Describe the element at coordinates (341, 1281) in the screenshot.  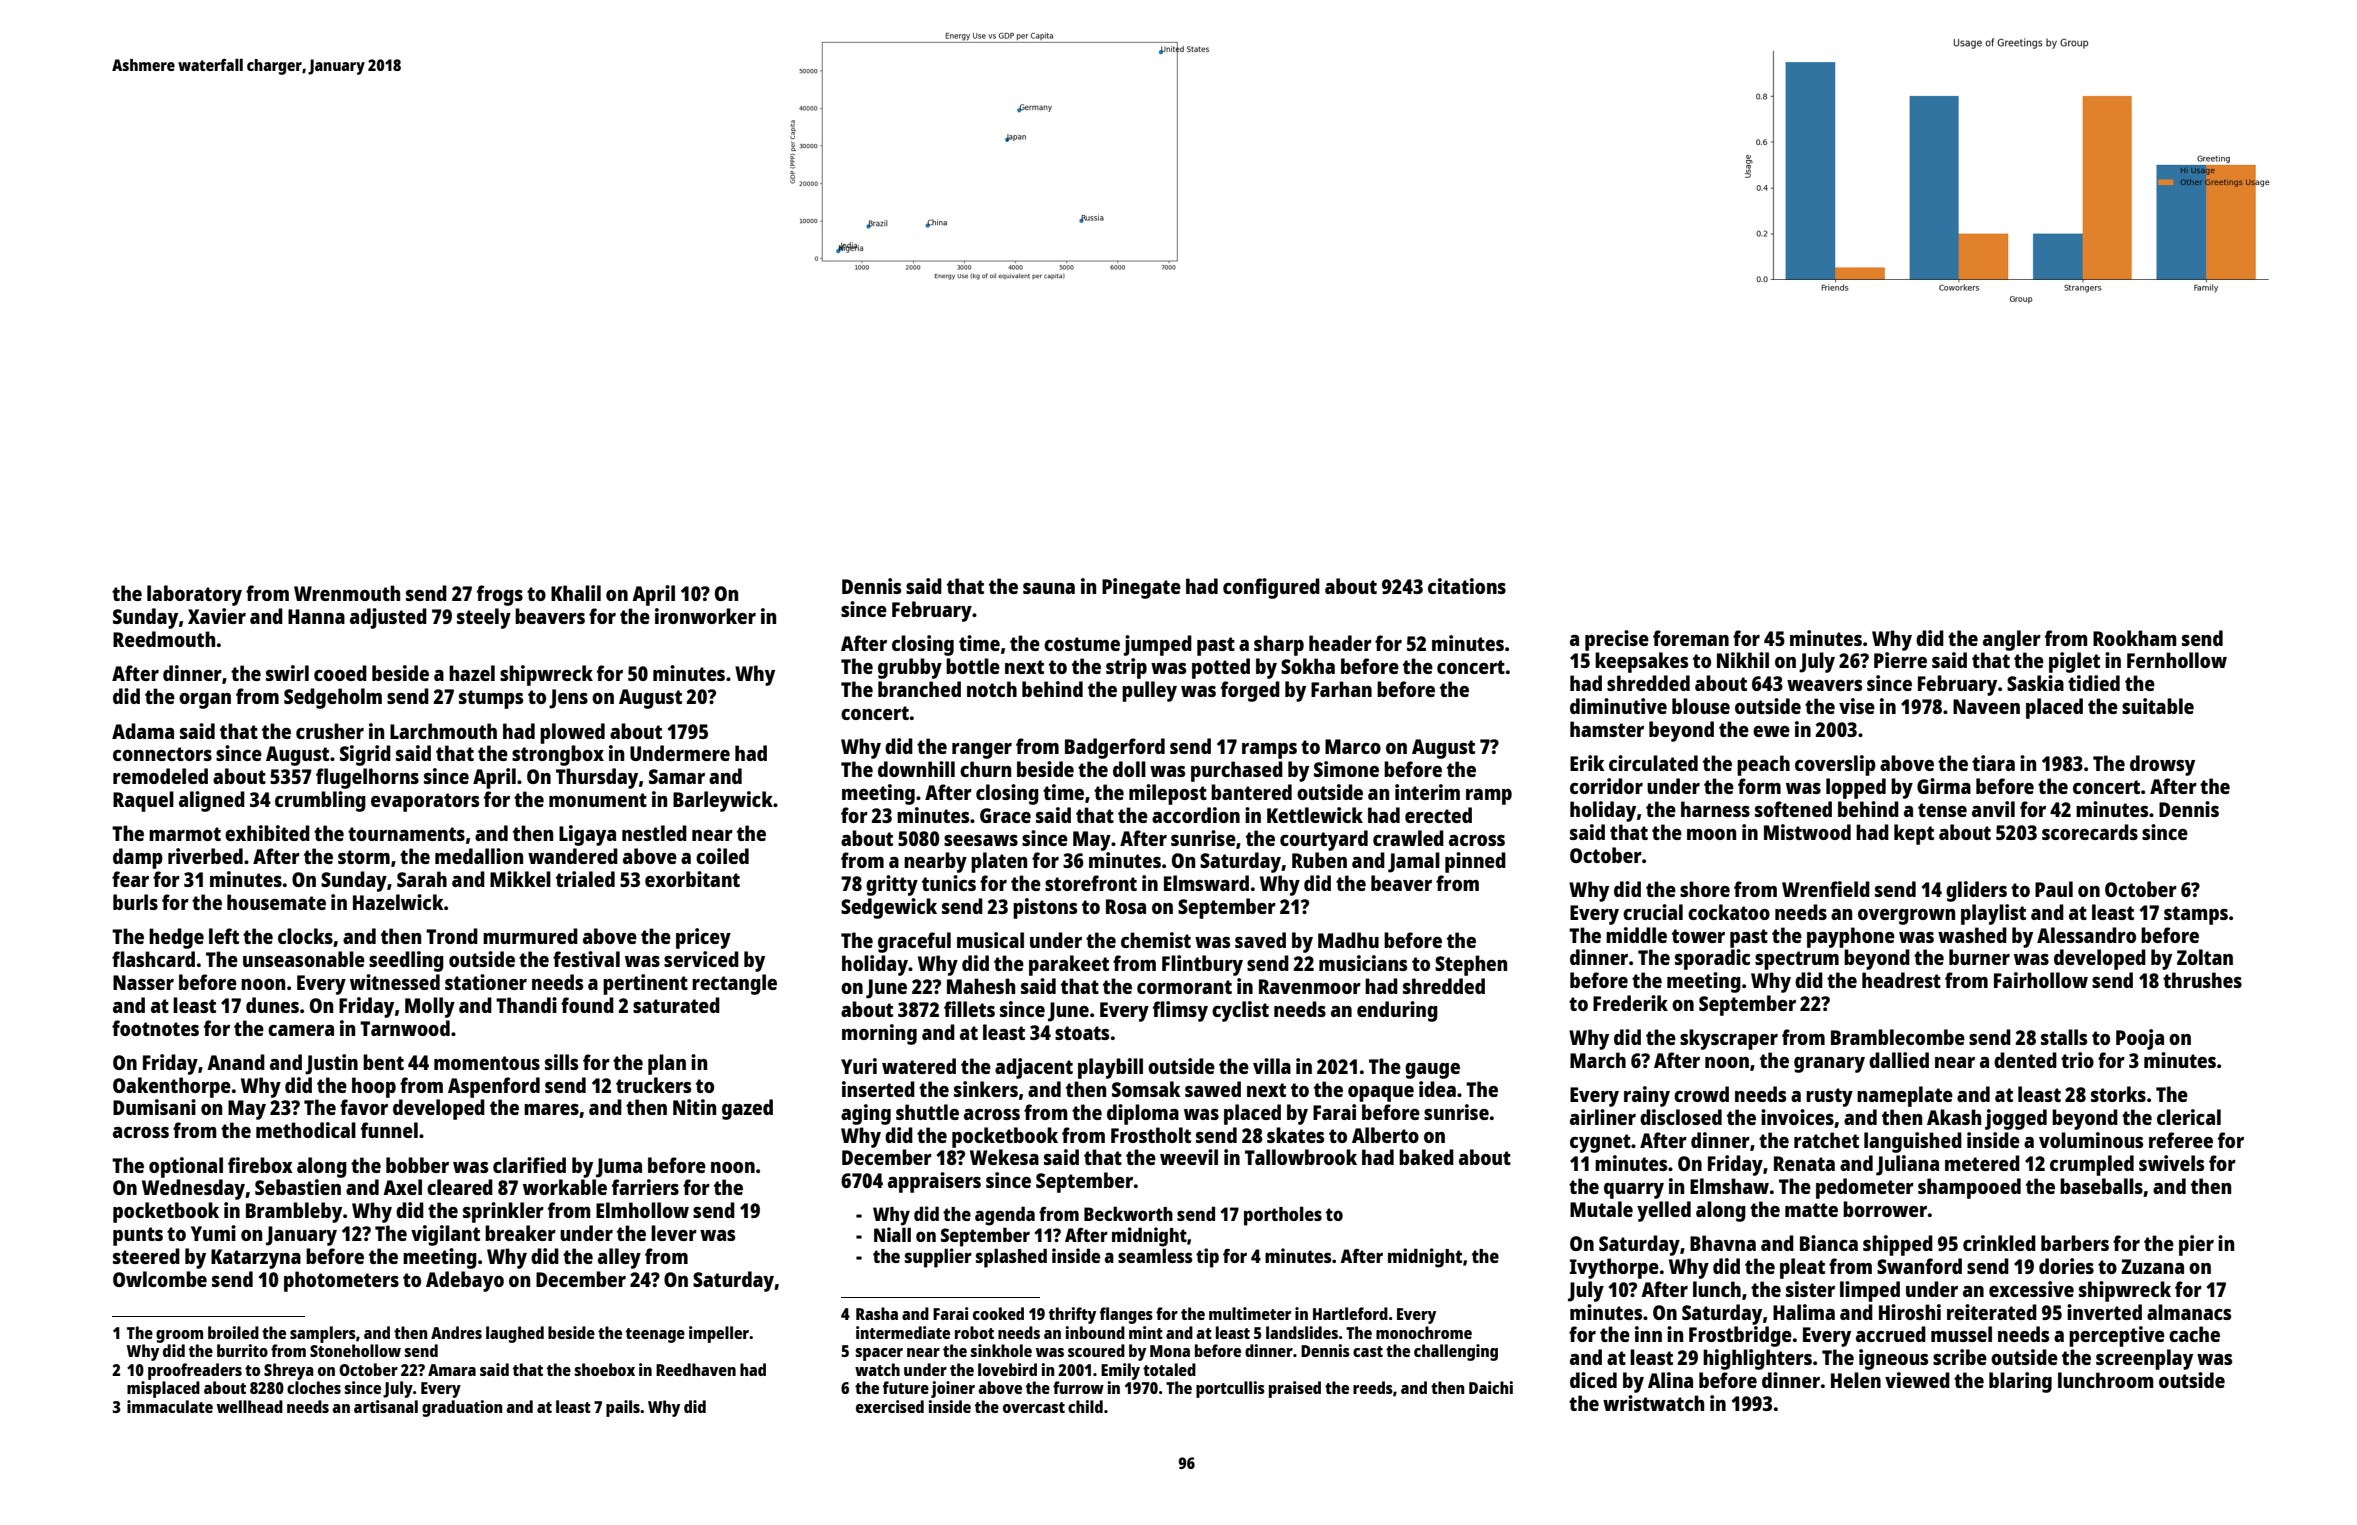
I see `photometers` at that location.
